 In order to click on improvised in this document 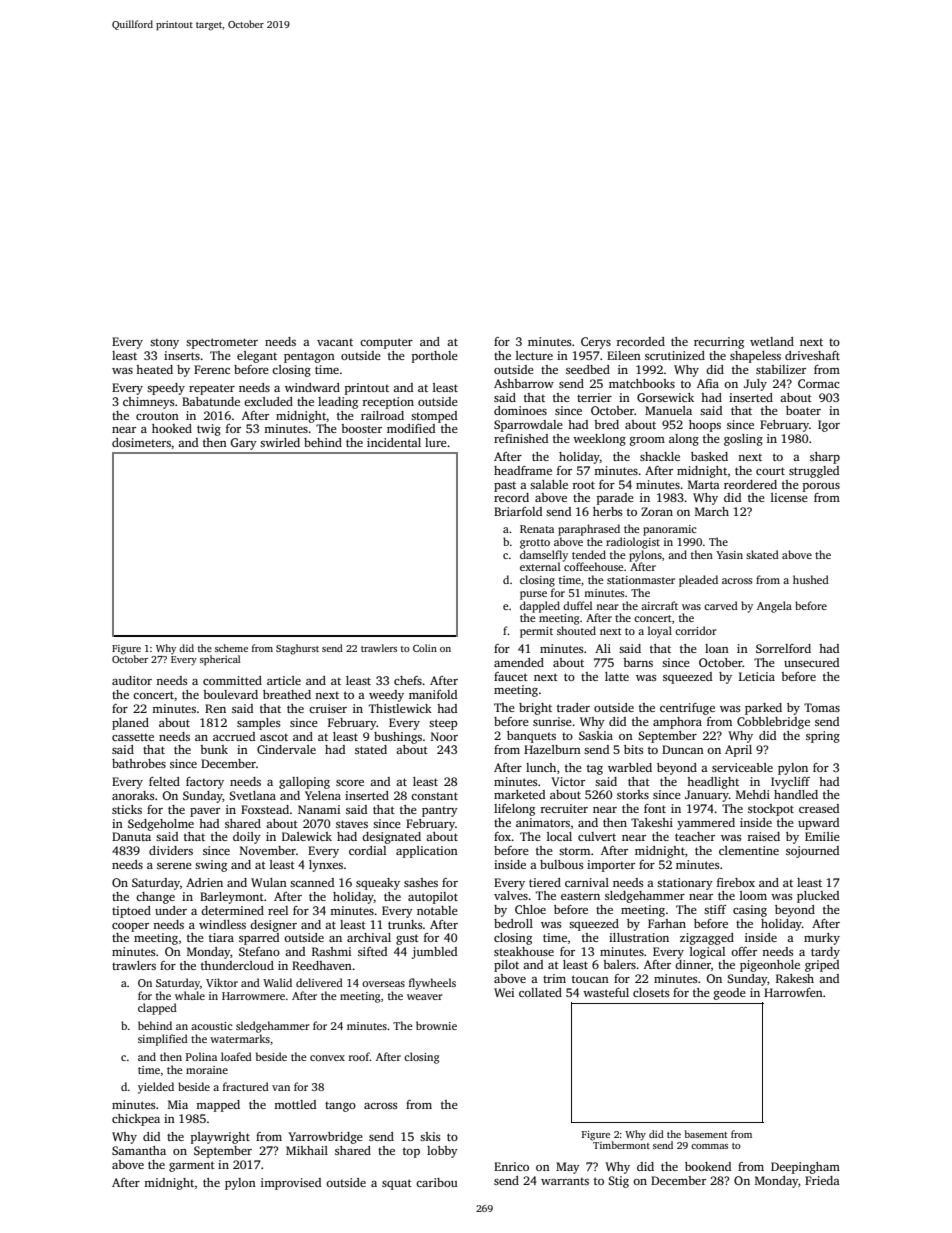, I will do `click(291, 1184)`.
